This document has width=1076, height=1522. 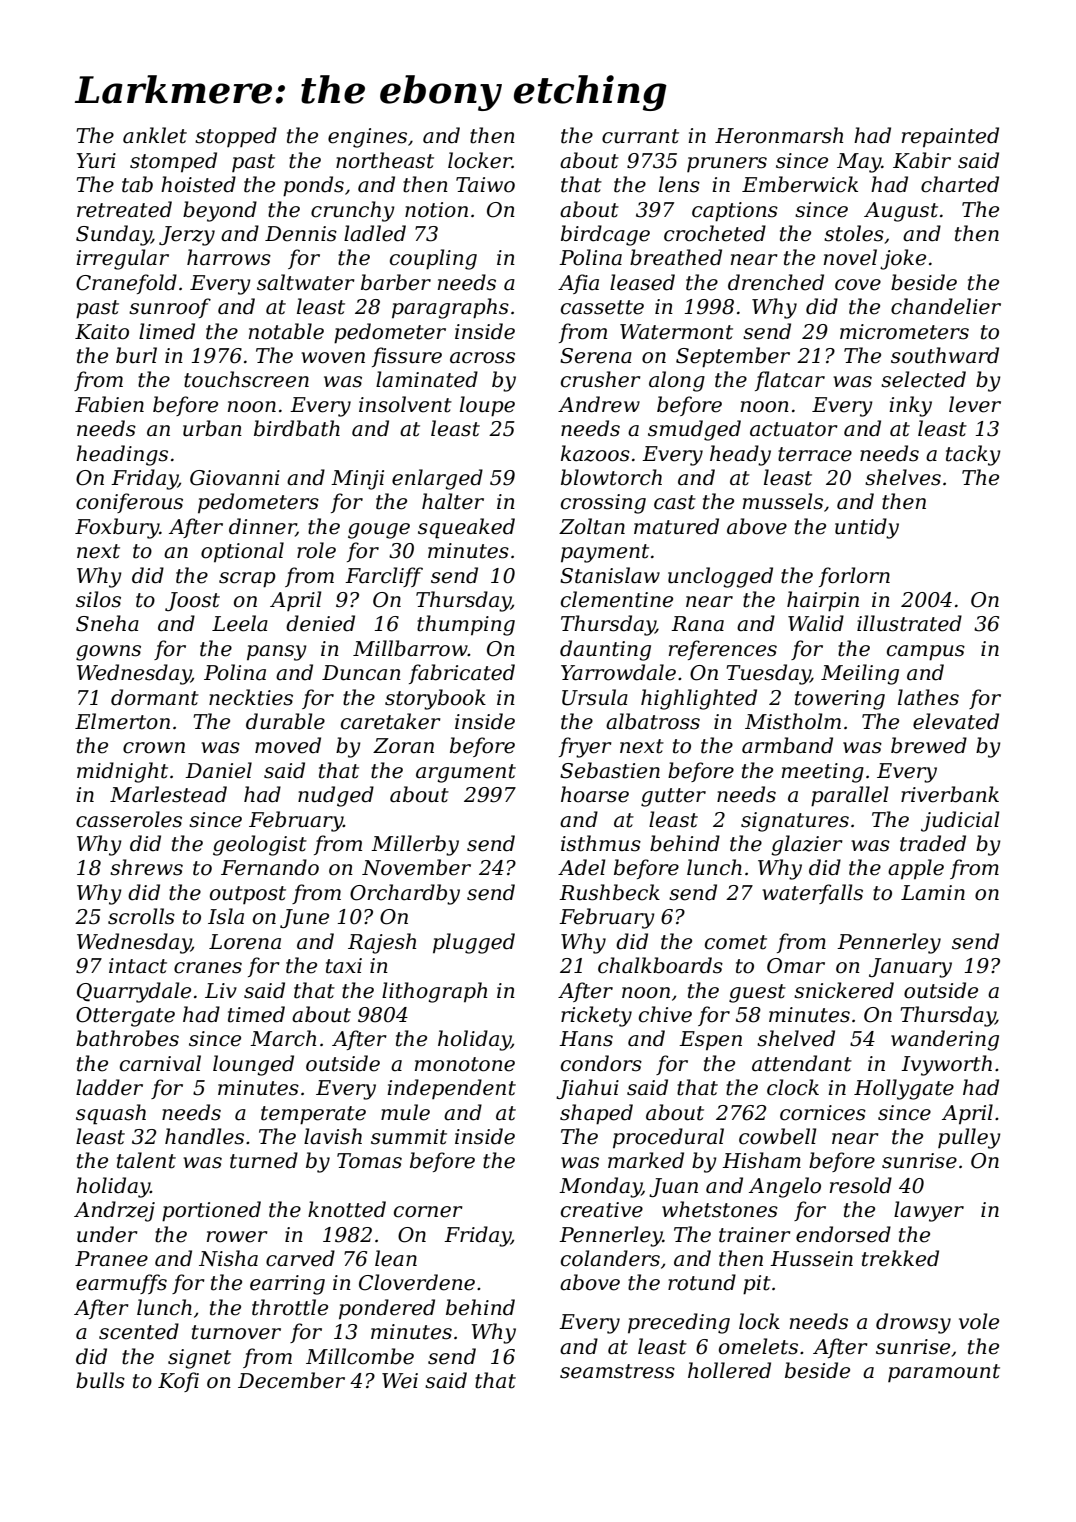 What do you see at coordinates (235, 478) in the document?
I see `Giovanni` at bounding box center [235, 478].
